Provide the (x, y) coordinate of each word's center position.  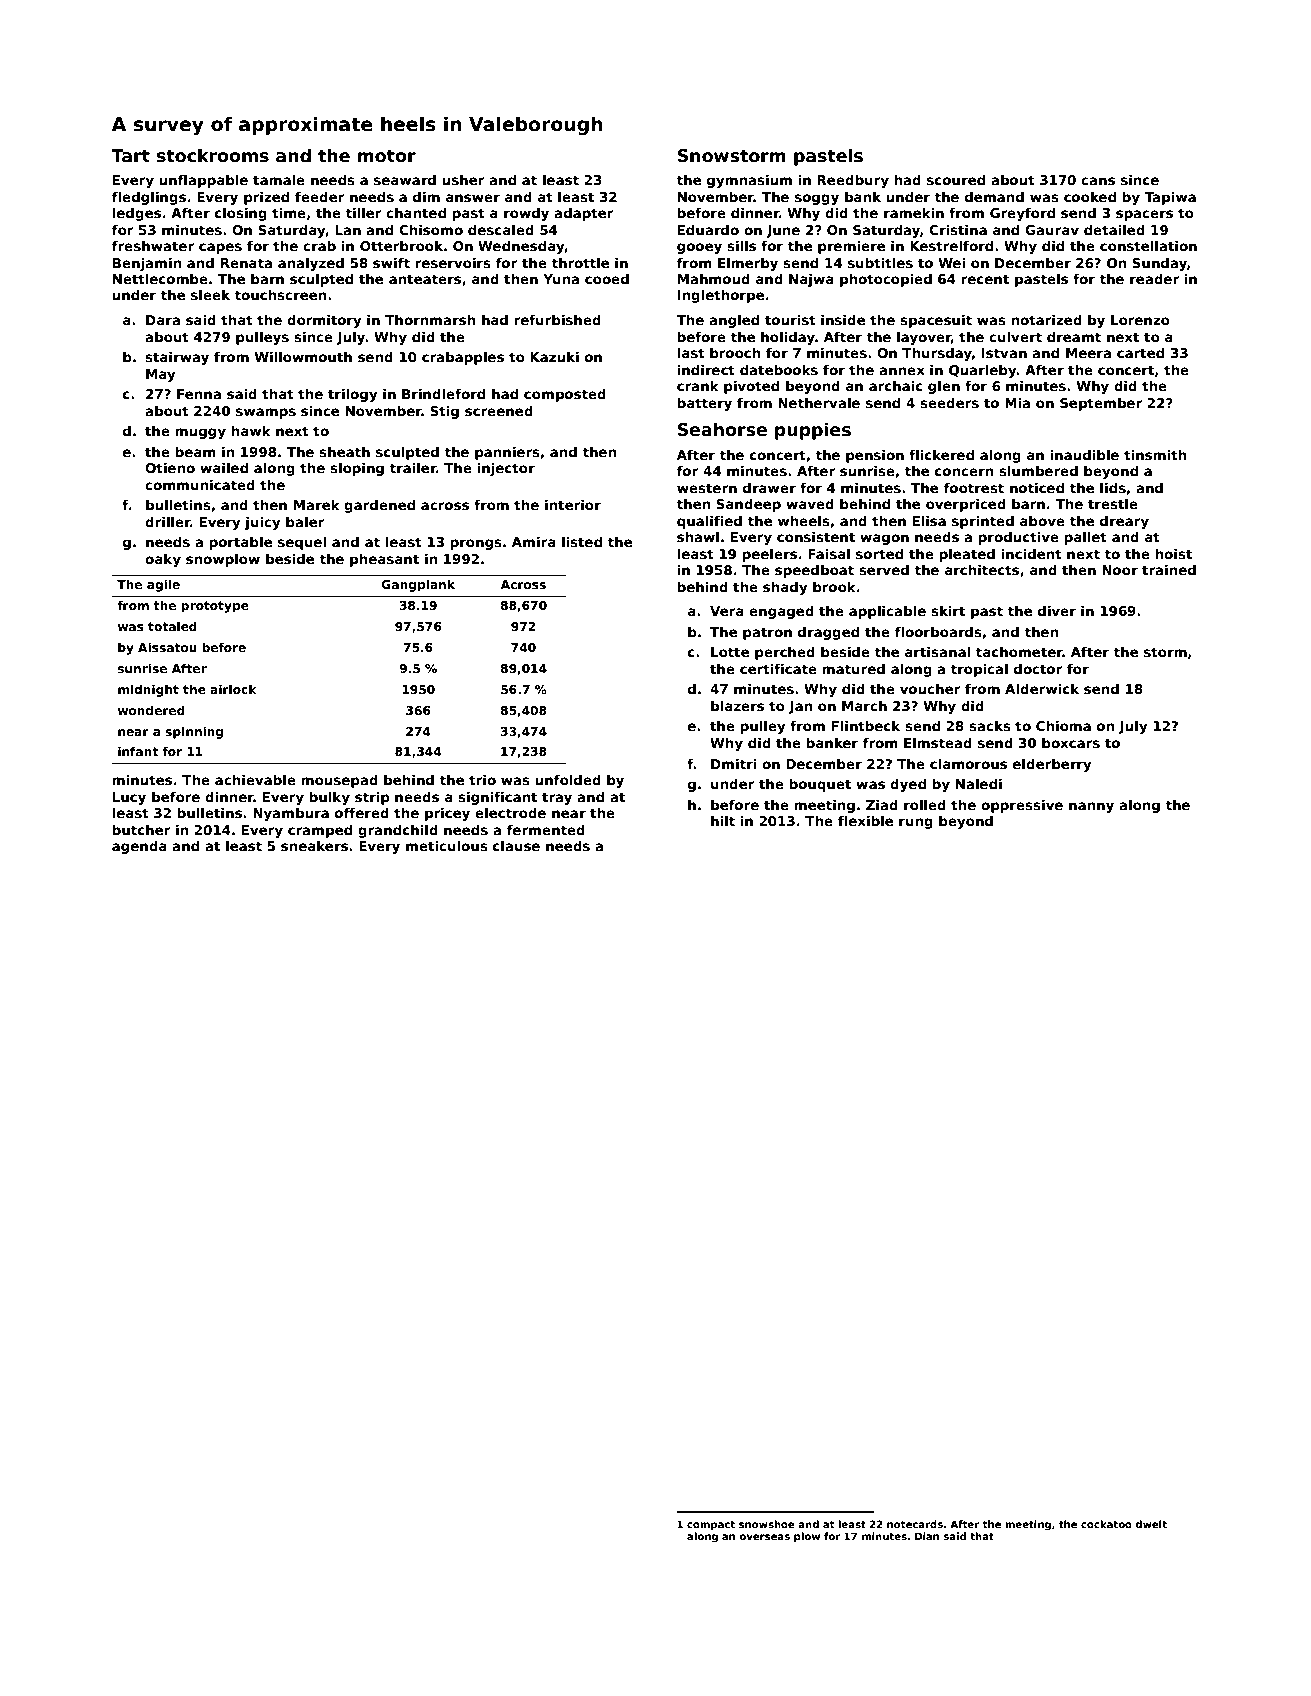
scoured (956, 179)
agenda (139, 847)
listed (582, 541)
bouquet (820, 785)
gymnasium (749, 181)
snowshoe (767, 1524)
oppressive (1022, 806)
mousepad (339, 781)
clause (516, 845)
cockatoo (1106, 1524)
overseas (764, 1537)
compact (711, 1525)
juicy (263, 523)
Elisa (929, 520)
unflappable (203, 181)
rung (916, 823)
